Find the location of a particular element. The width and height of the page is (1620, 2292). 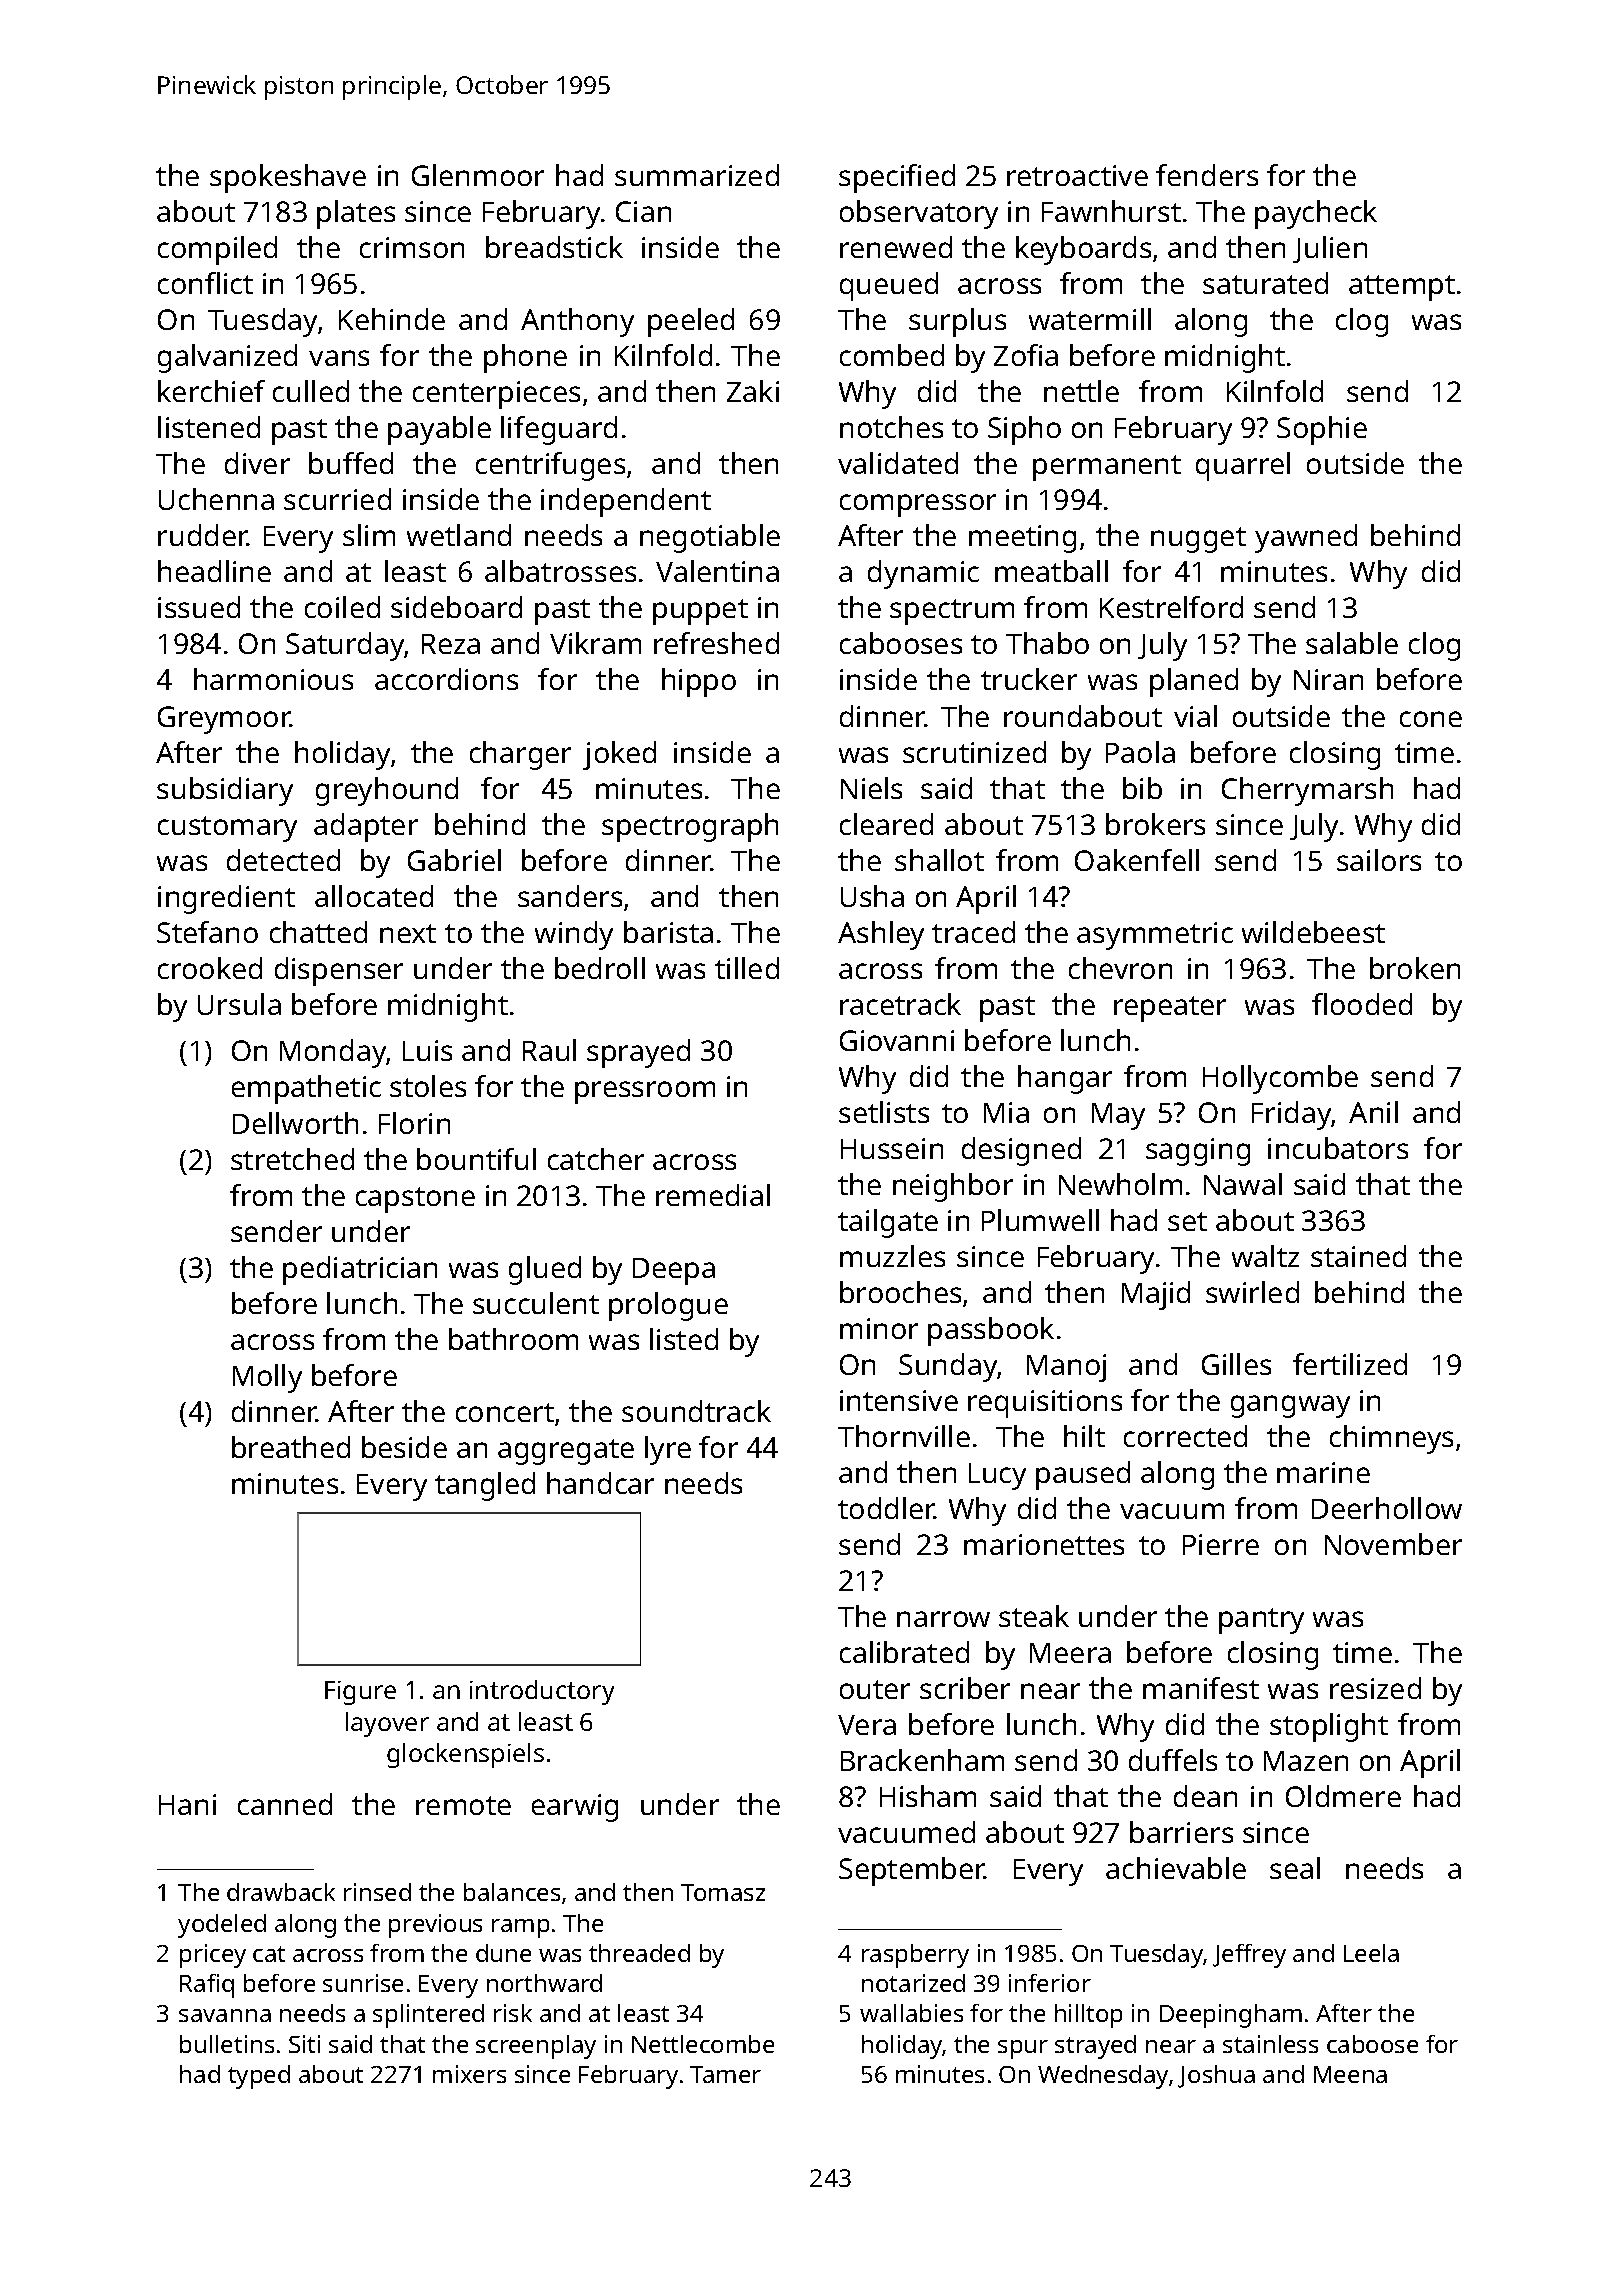

handcar is located at coordinates (600, 1483).
